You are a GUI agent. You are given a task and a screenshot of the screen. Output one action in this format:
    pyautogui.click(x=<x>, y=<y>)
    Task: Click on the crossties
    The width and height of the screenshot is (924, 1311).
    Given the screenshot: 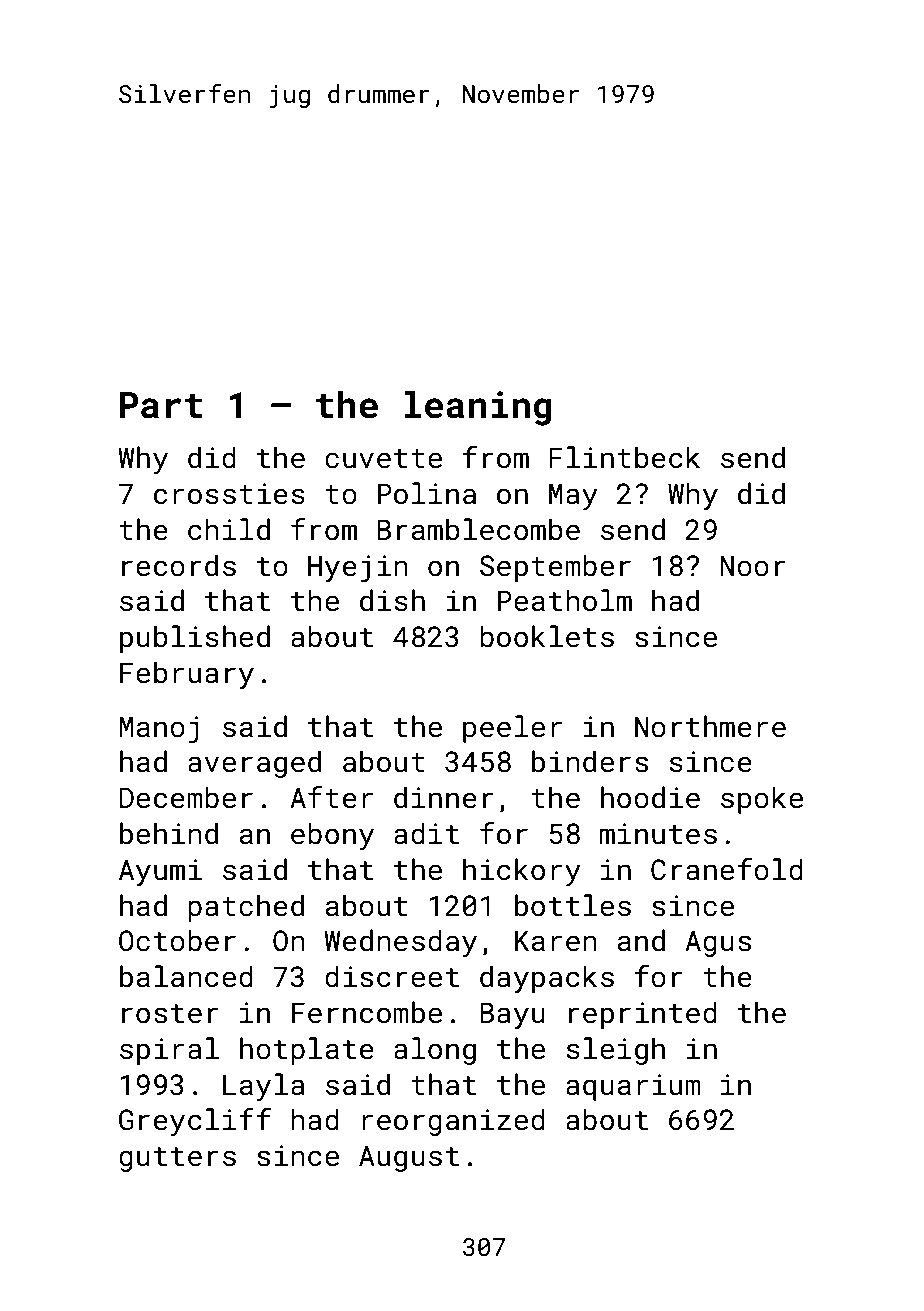 What is the action you would take?
    pyautogui.click(x=229, y=494)
